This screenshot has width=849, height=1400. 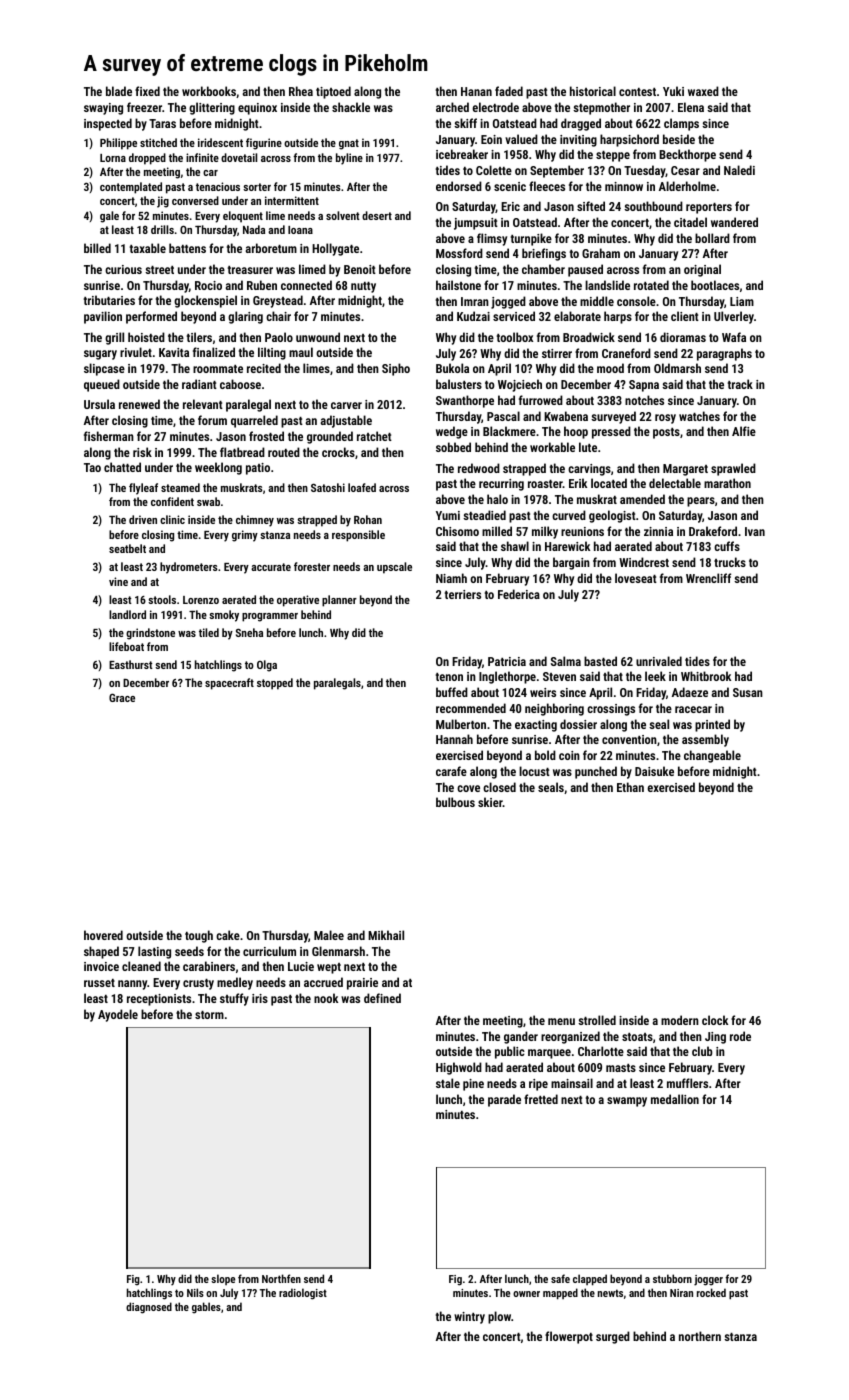 I want to click on Highwold, so click(x=459, y=1068).
